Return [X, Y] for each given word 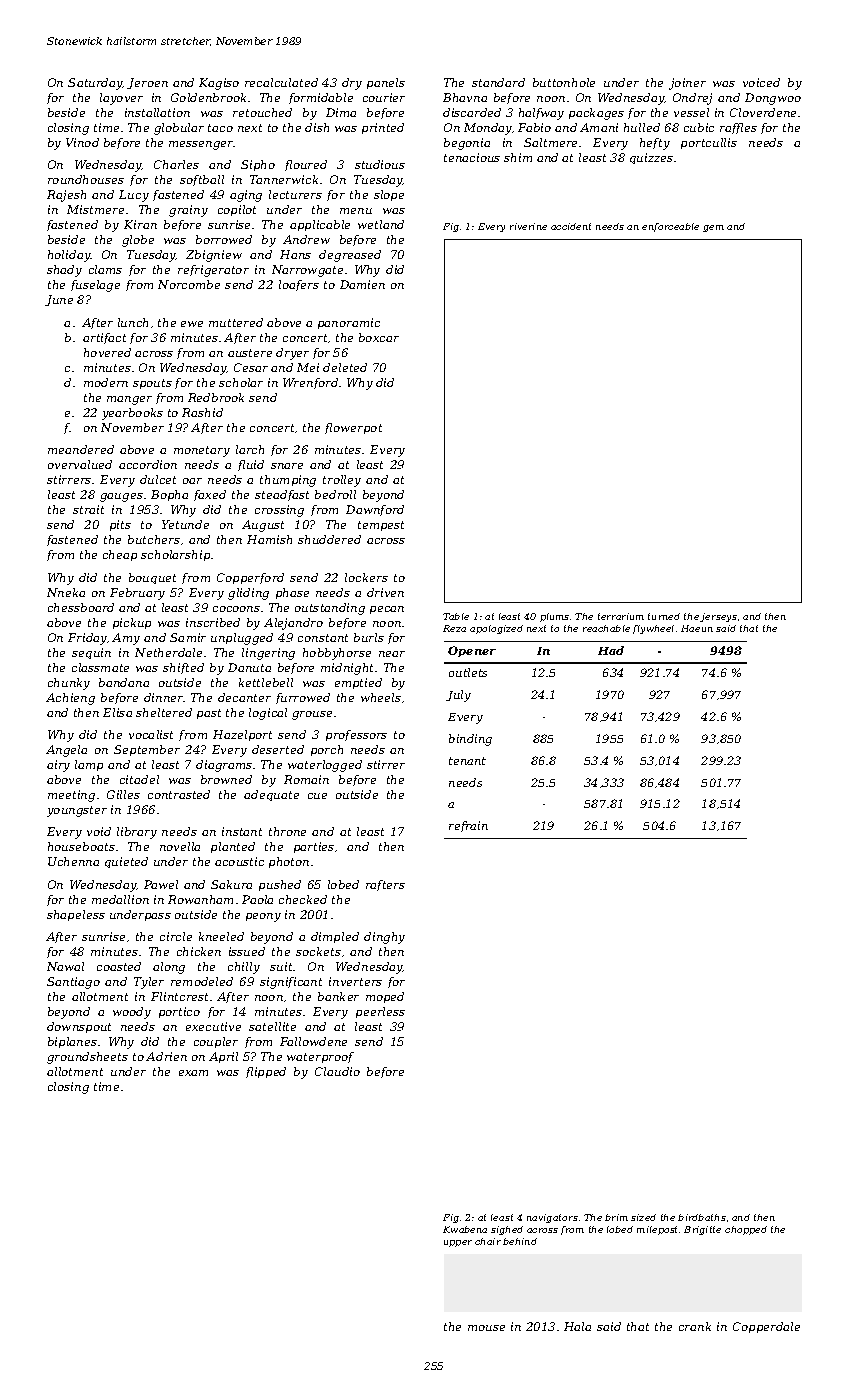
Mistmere [95, 209]
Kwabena [465, 1229]
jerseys [718, 617]
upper [458, 1243]
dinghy [384, 938]
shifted [183, 668]
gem [713, 228]
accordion [148, 464]
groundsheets [87, 1058]
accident [571, 226]
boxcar [379, 337]
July [458, 696]
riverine [528, 226]
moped [385, 997]
